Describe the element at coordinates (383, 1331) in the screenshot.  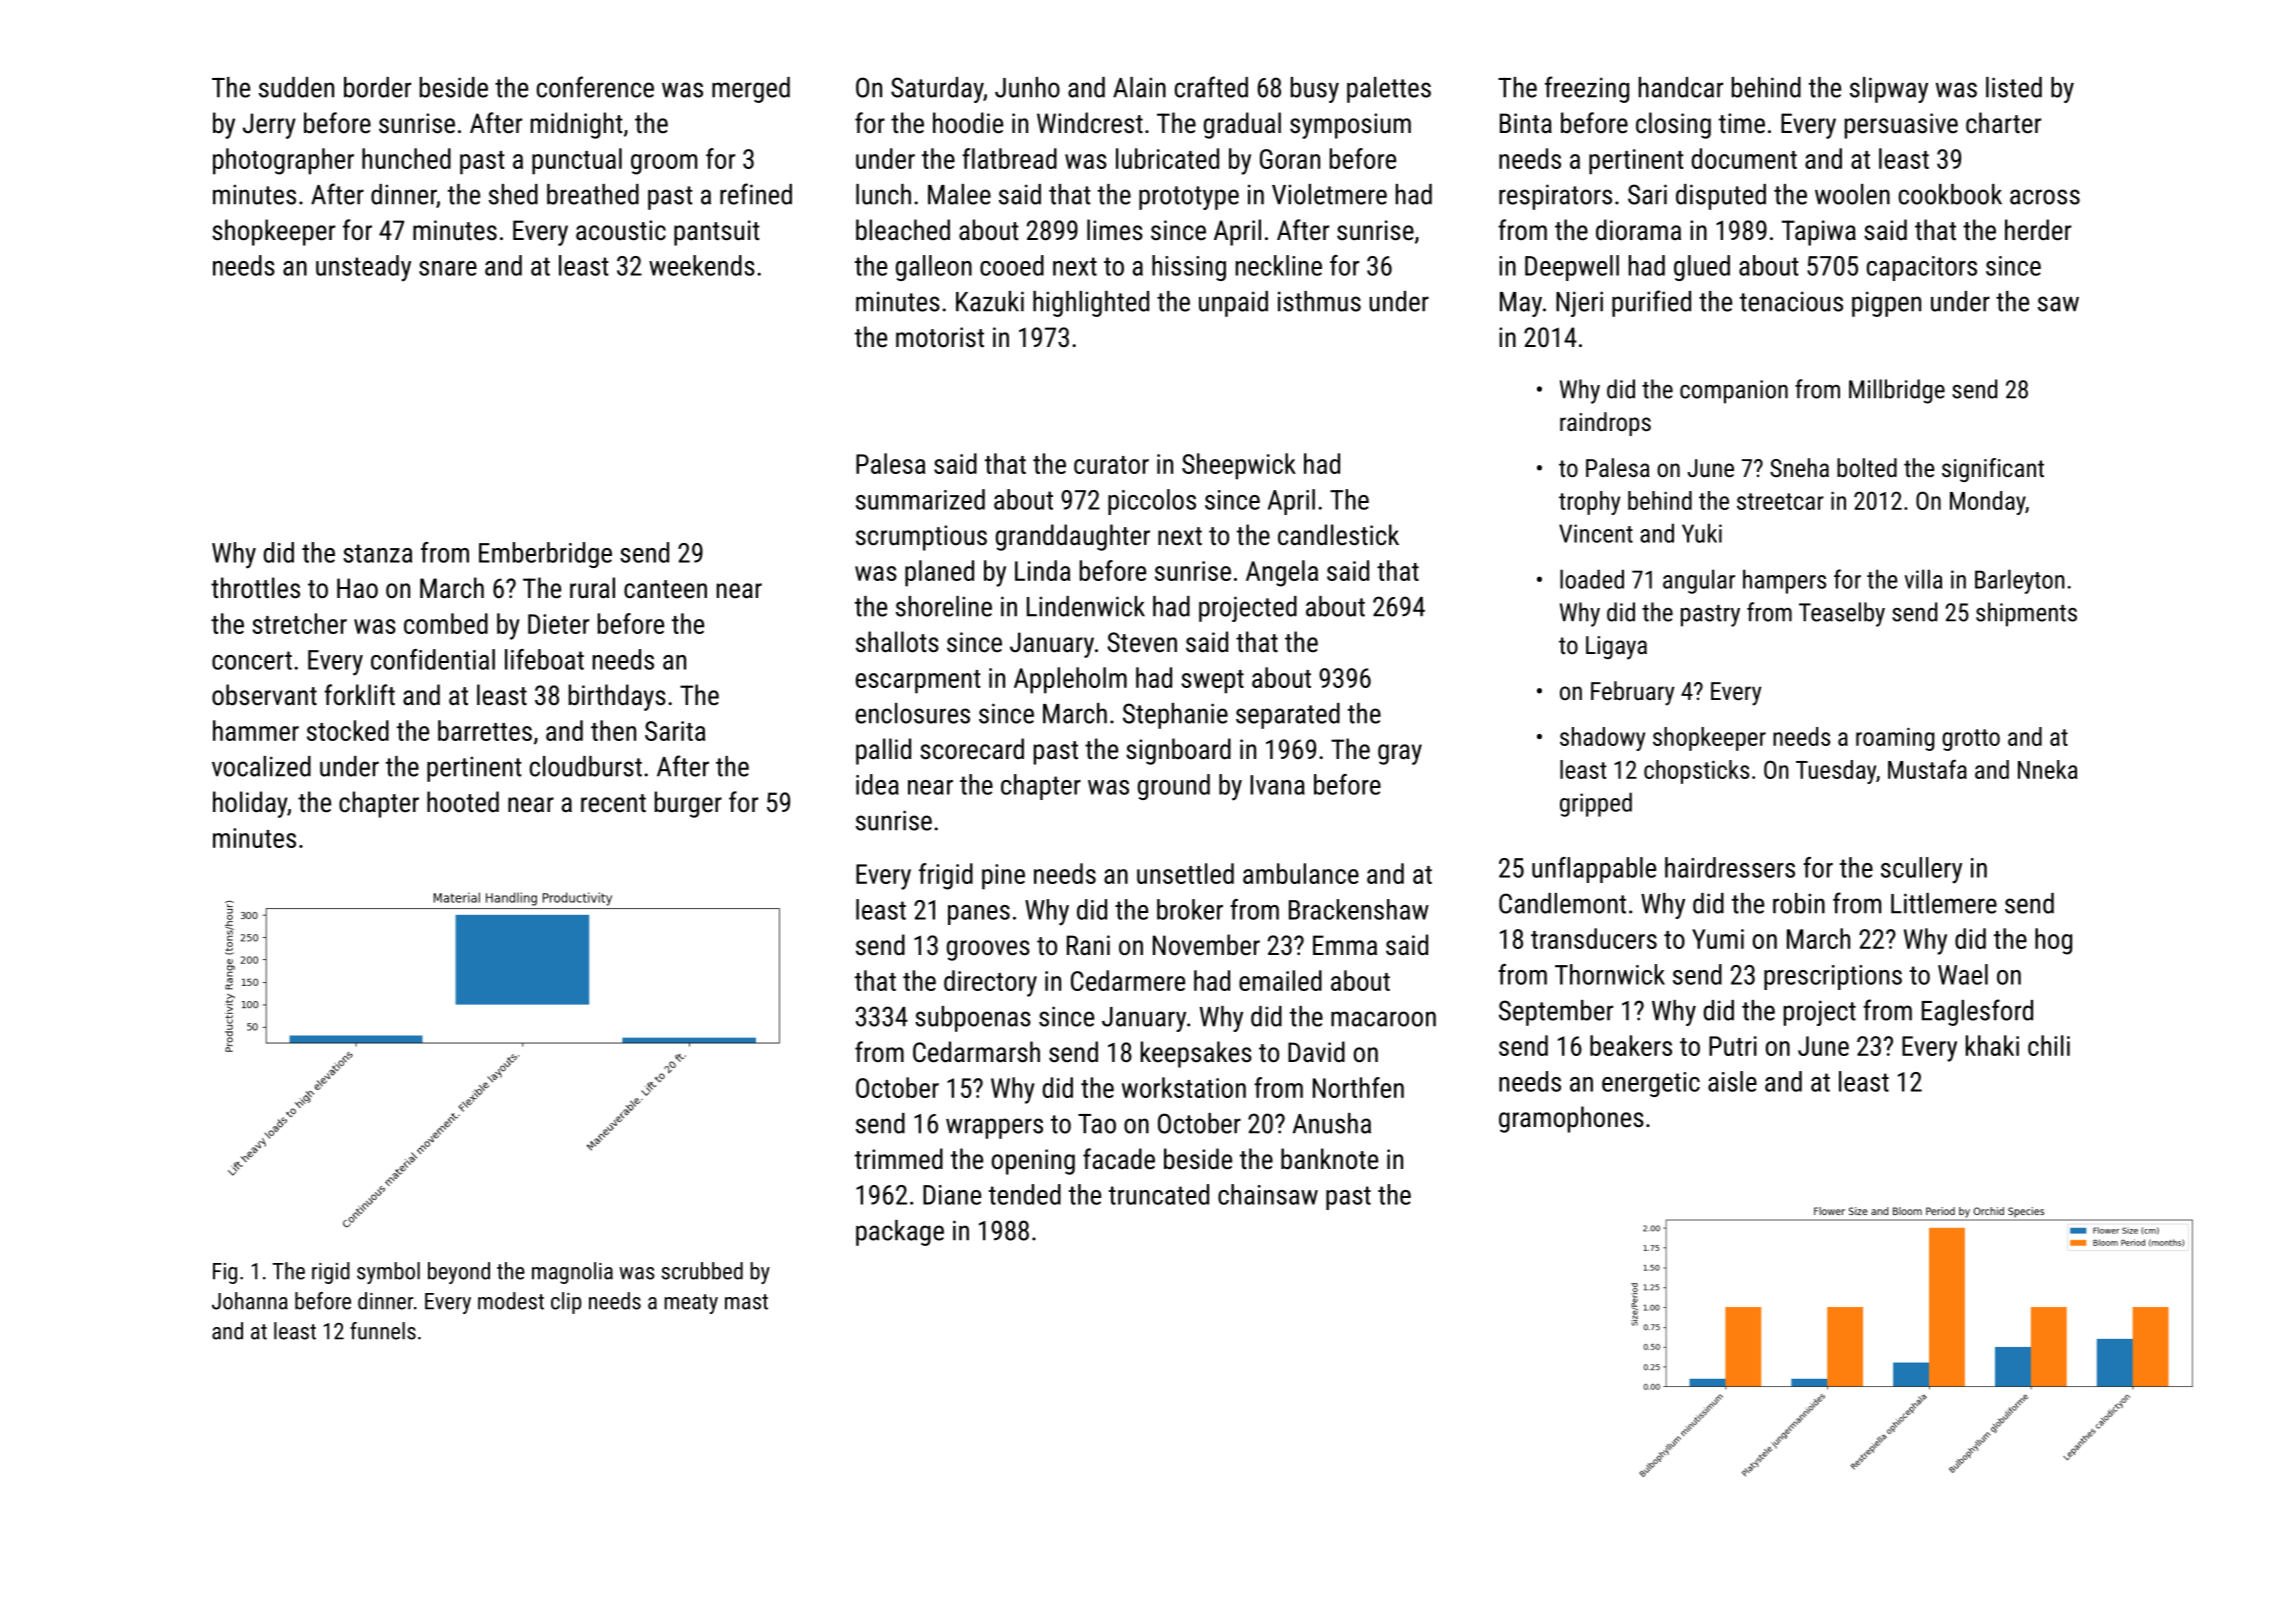
I see `funnels` at that location.
